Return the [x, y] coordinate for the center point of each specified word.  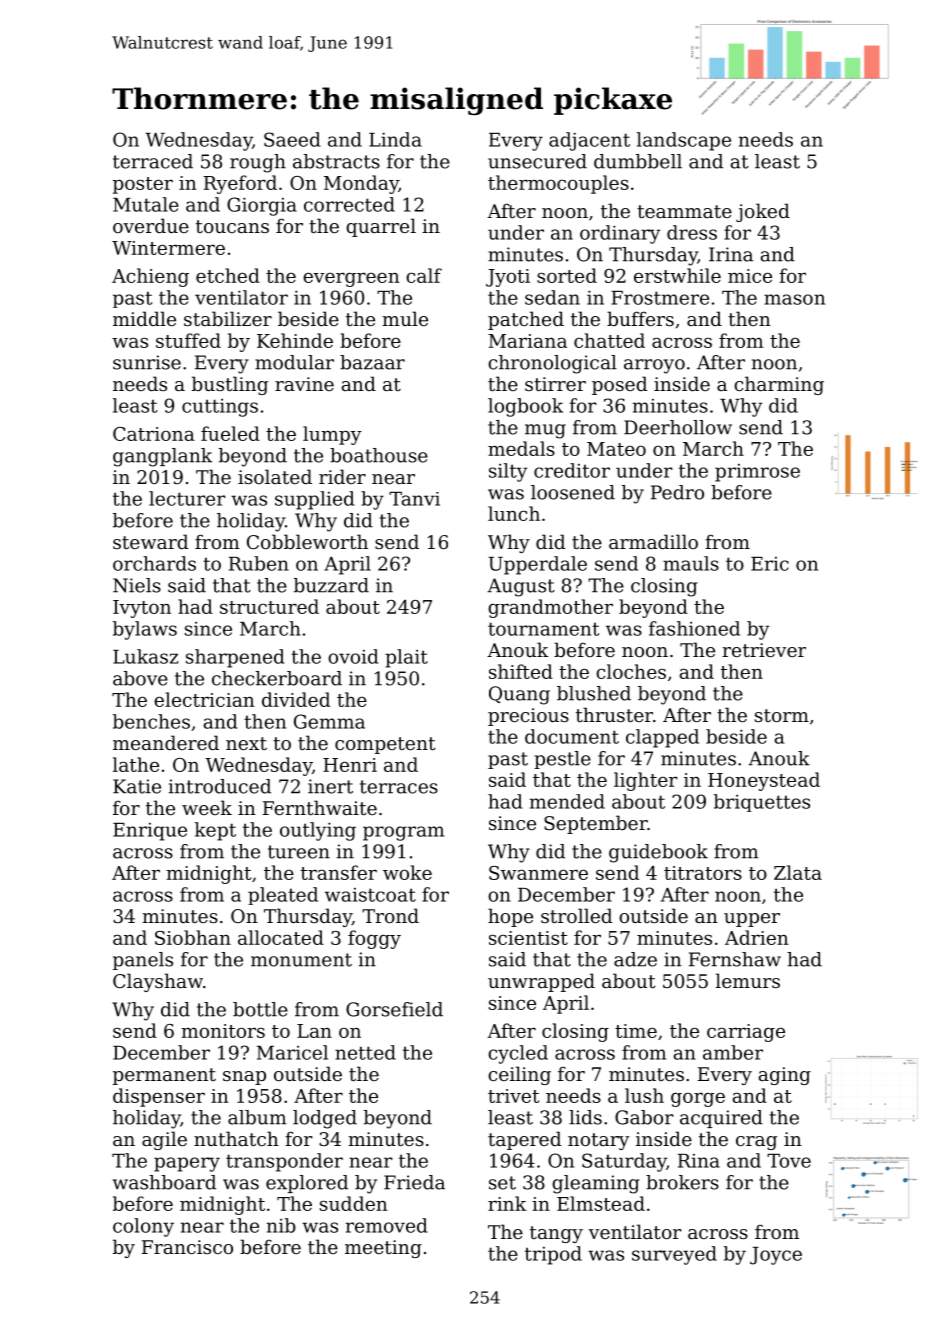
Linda [395, 139]
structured [269, 606]
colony [143, 1227]
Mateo [616, 449]
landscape [684, 141]
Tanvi [414, 499]
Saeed [292, 139]
